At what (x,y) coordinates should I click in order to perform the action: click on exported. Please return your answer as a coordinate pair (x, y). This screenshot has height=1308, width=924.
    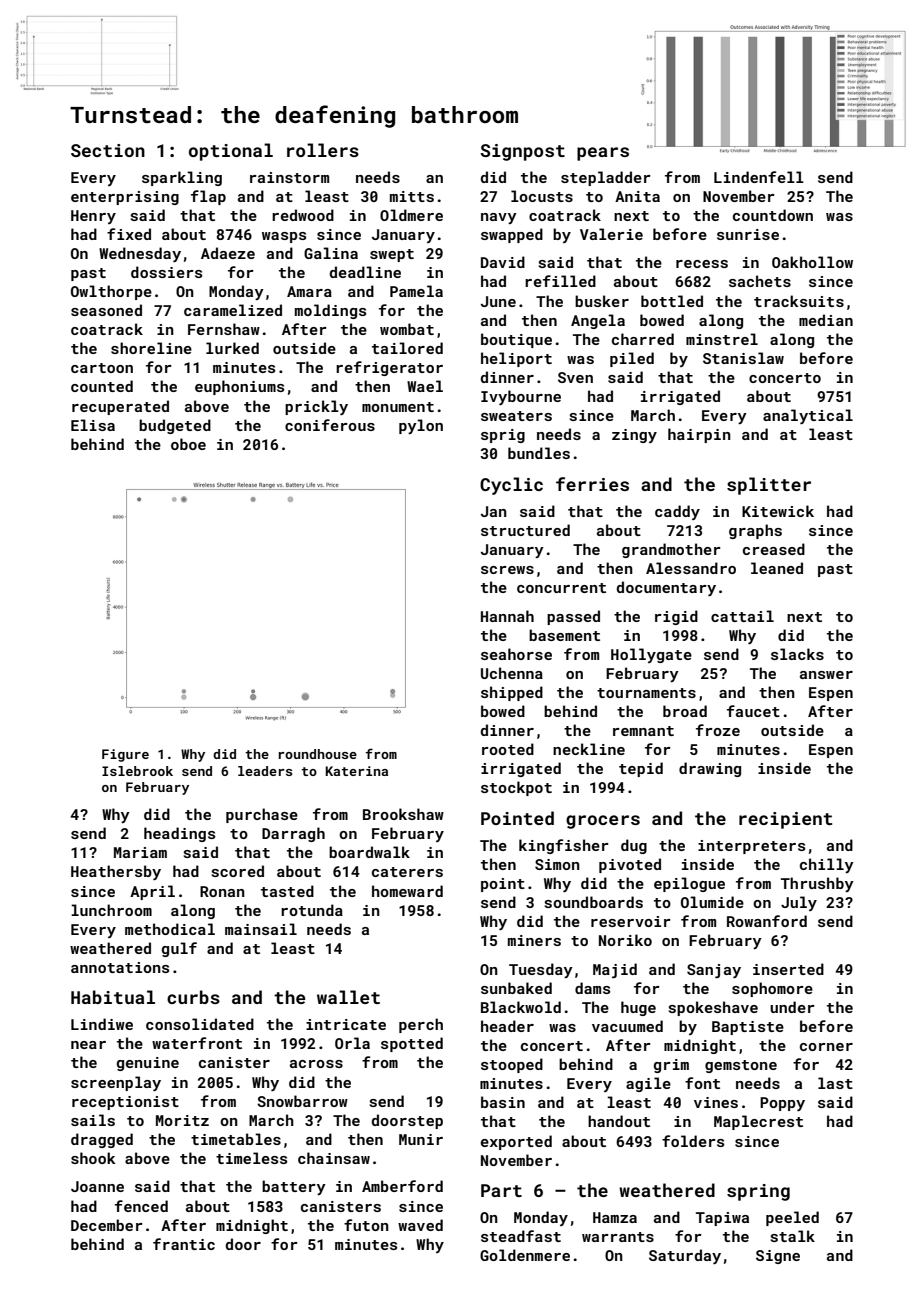
    Looking at the image, I should click on (516, 1142).
